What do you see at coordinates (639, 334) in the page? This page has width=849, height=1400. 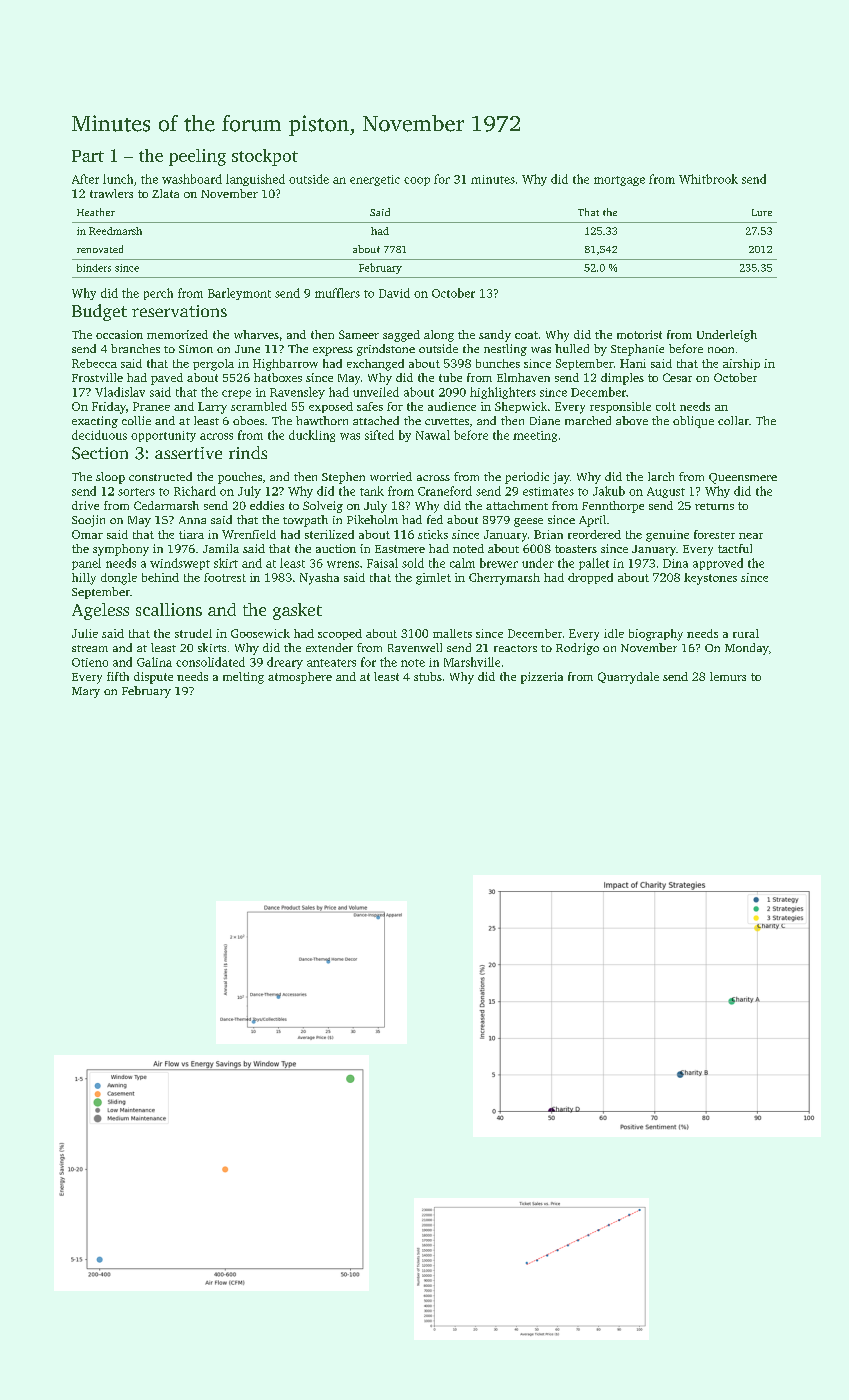 I see `motorist` at bounding box center [639, 334].
